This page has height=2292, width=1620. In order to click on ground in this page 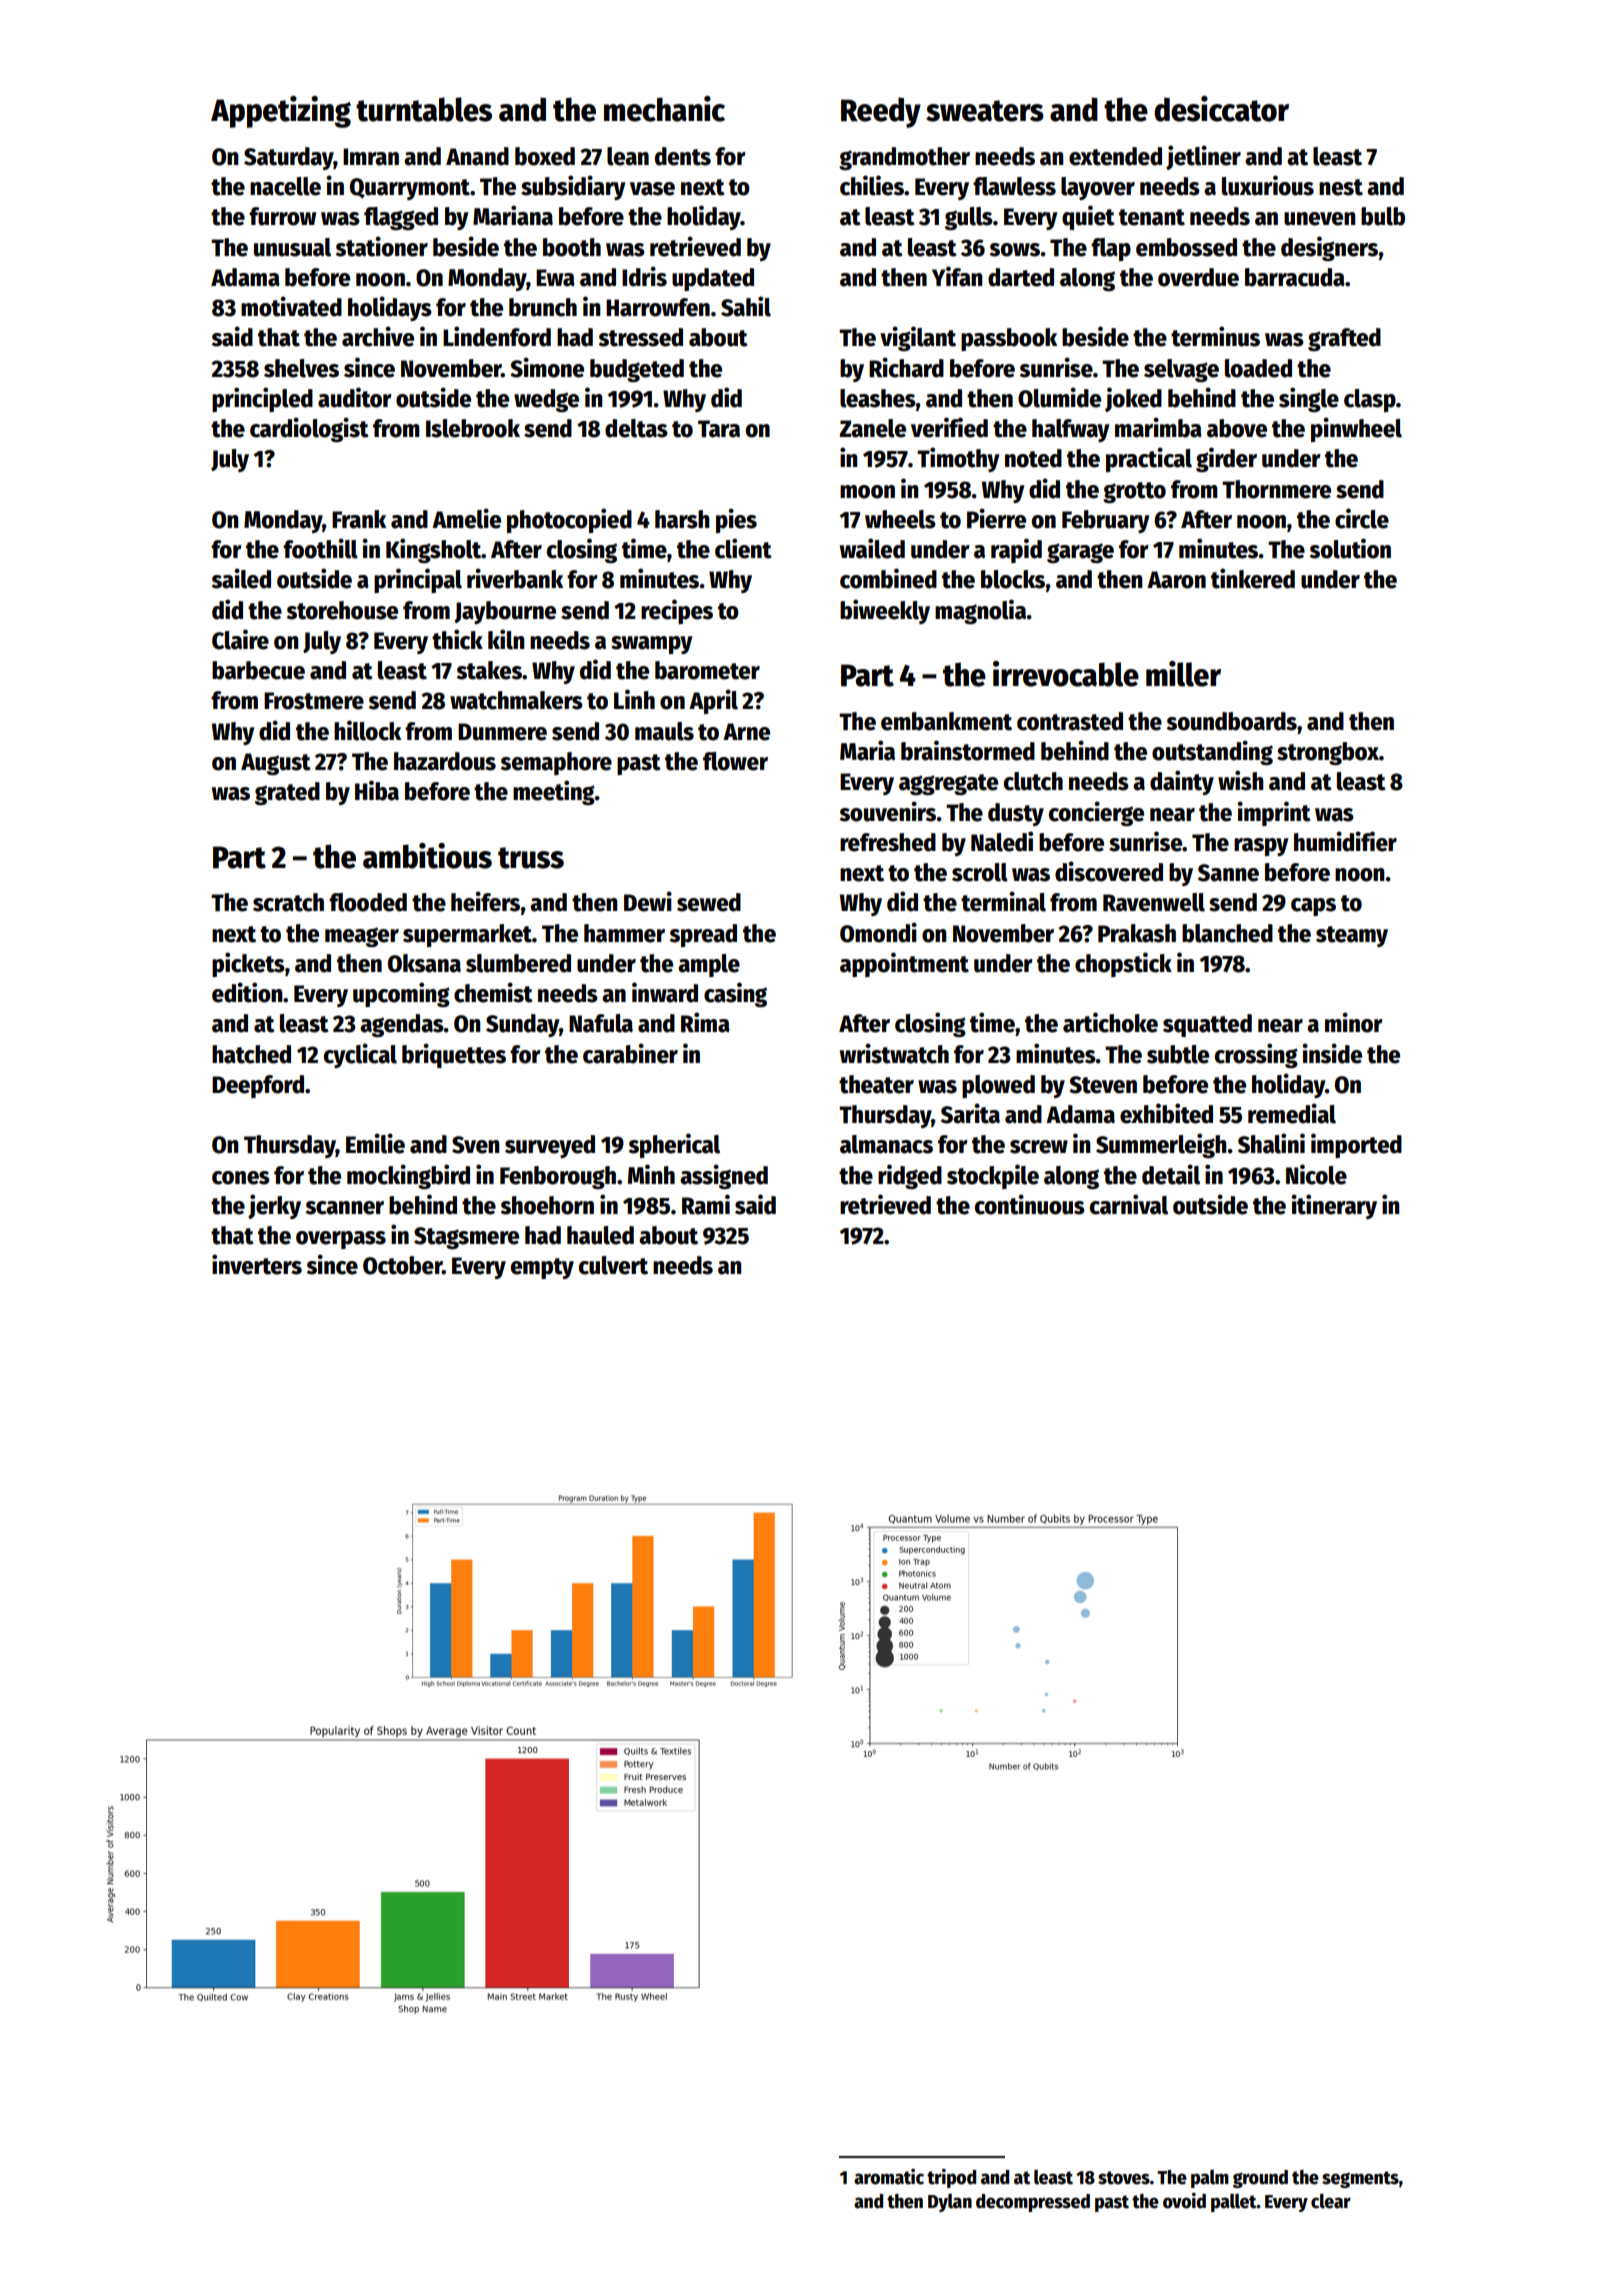, I will do `click(1260, 2179)`.
